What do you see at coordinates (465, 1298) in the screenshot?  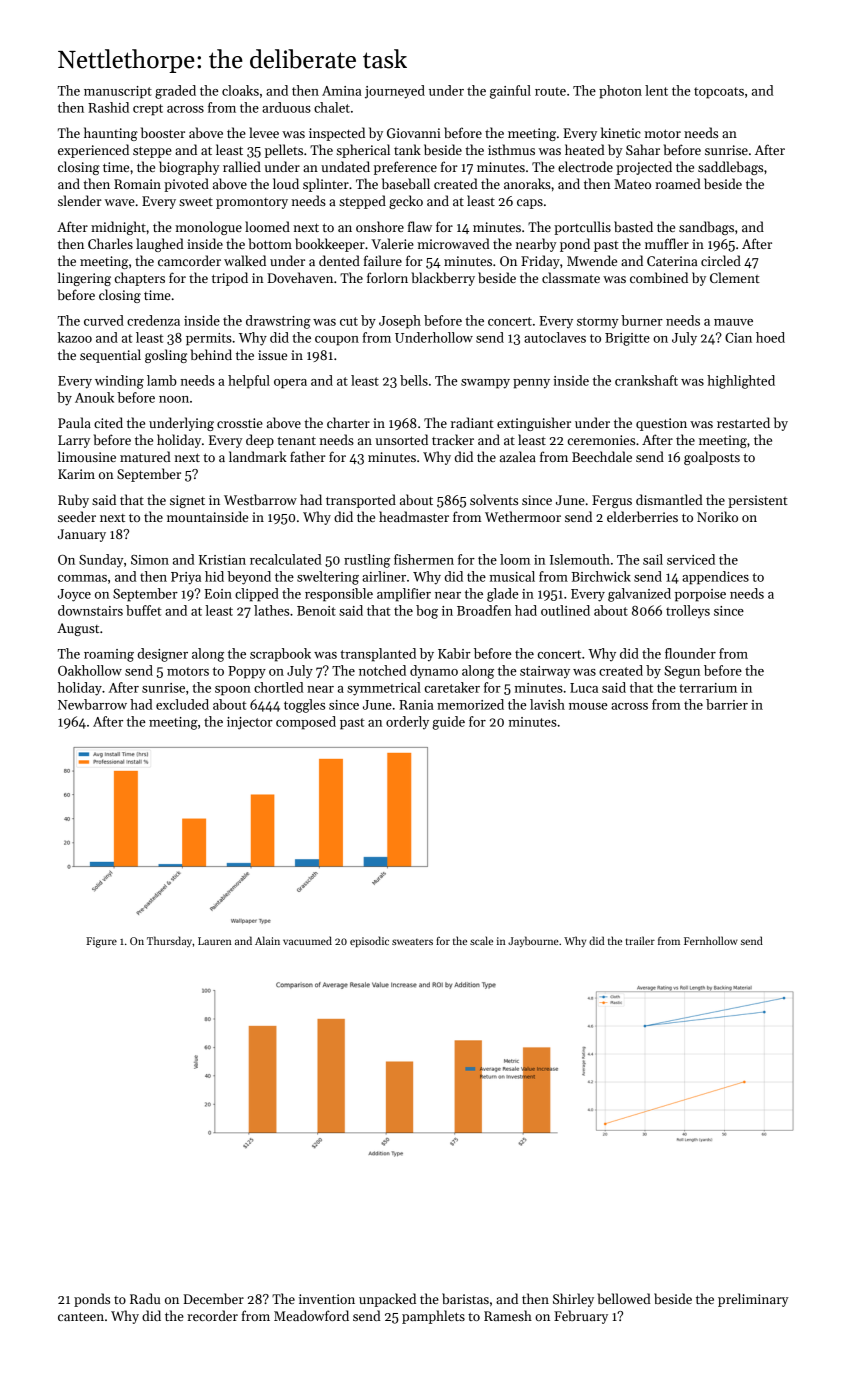 I see `baristas` at bounding box center [465, 1298].
